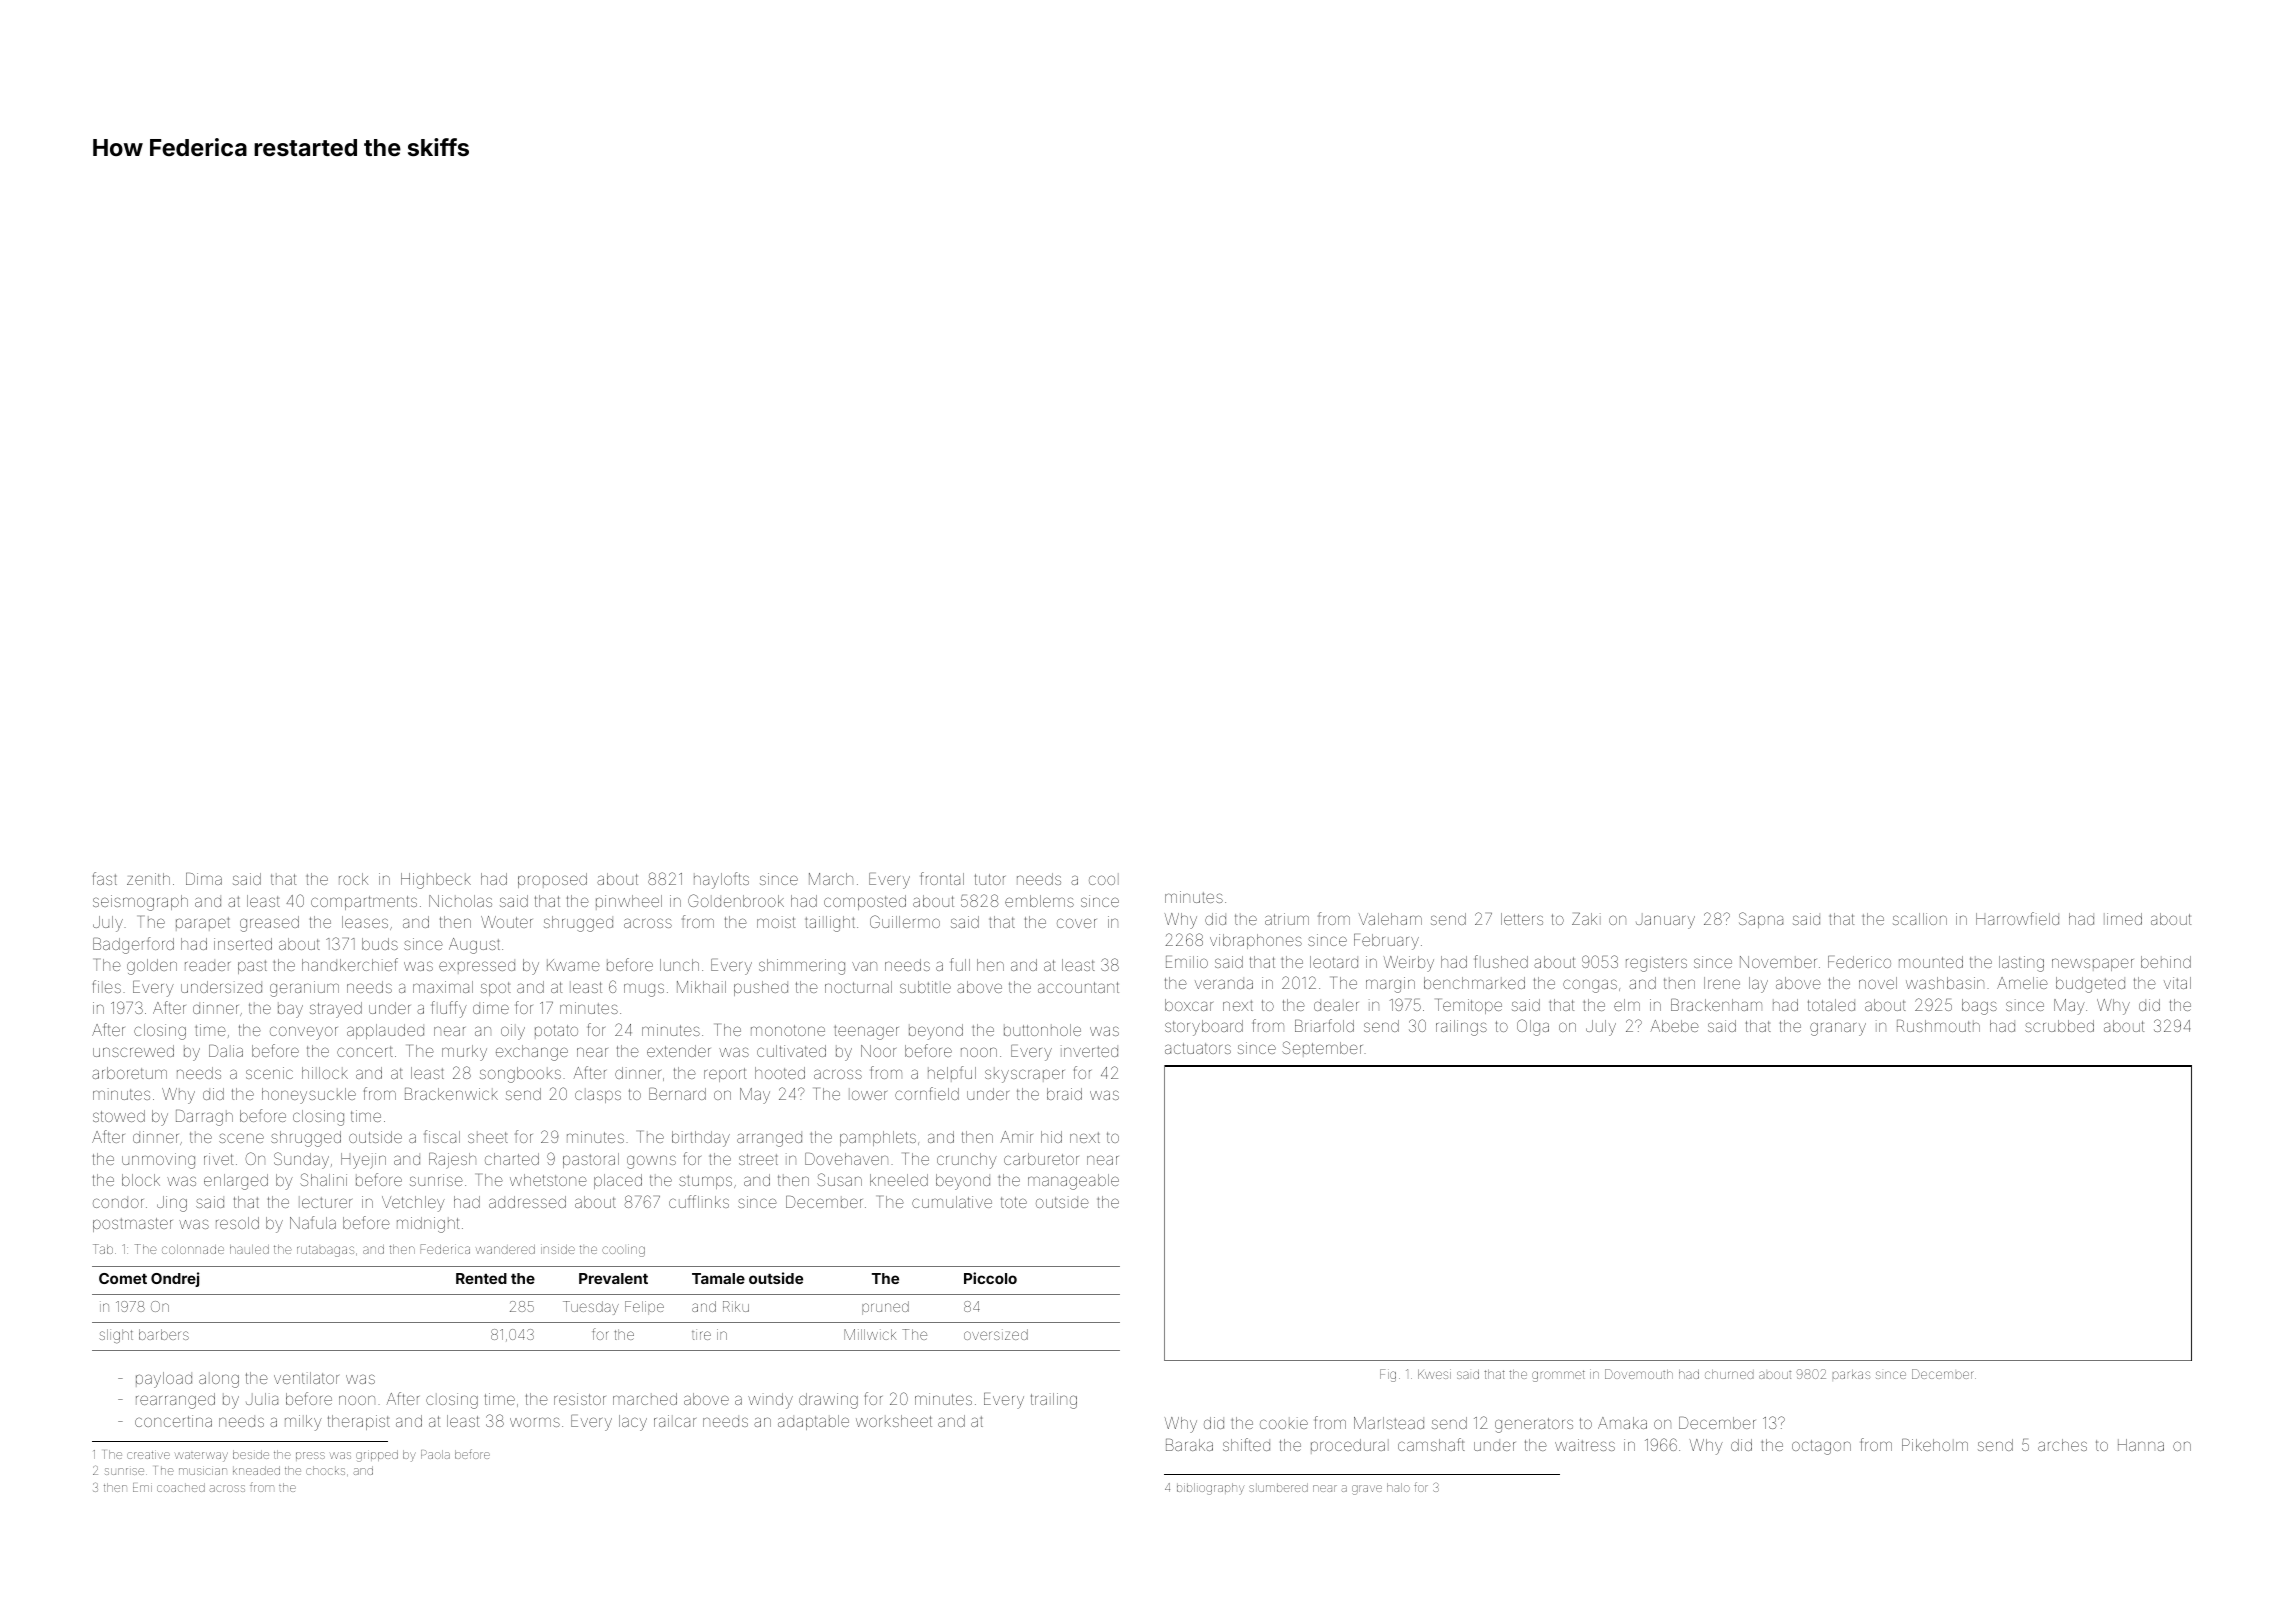 The image size is (2284, 1615). I want to click on boxcar, so click(1189, 1005).
